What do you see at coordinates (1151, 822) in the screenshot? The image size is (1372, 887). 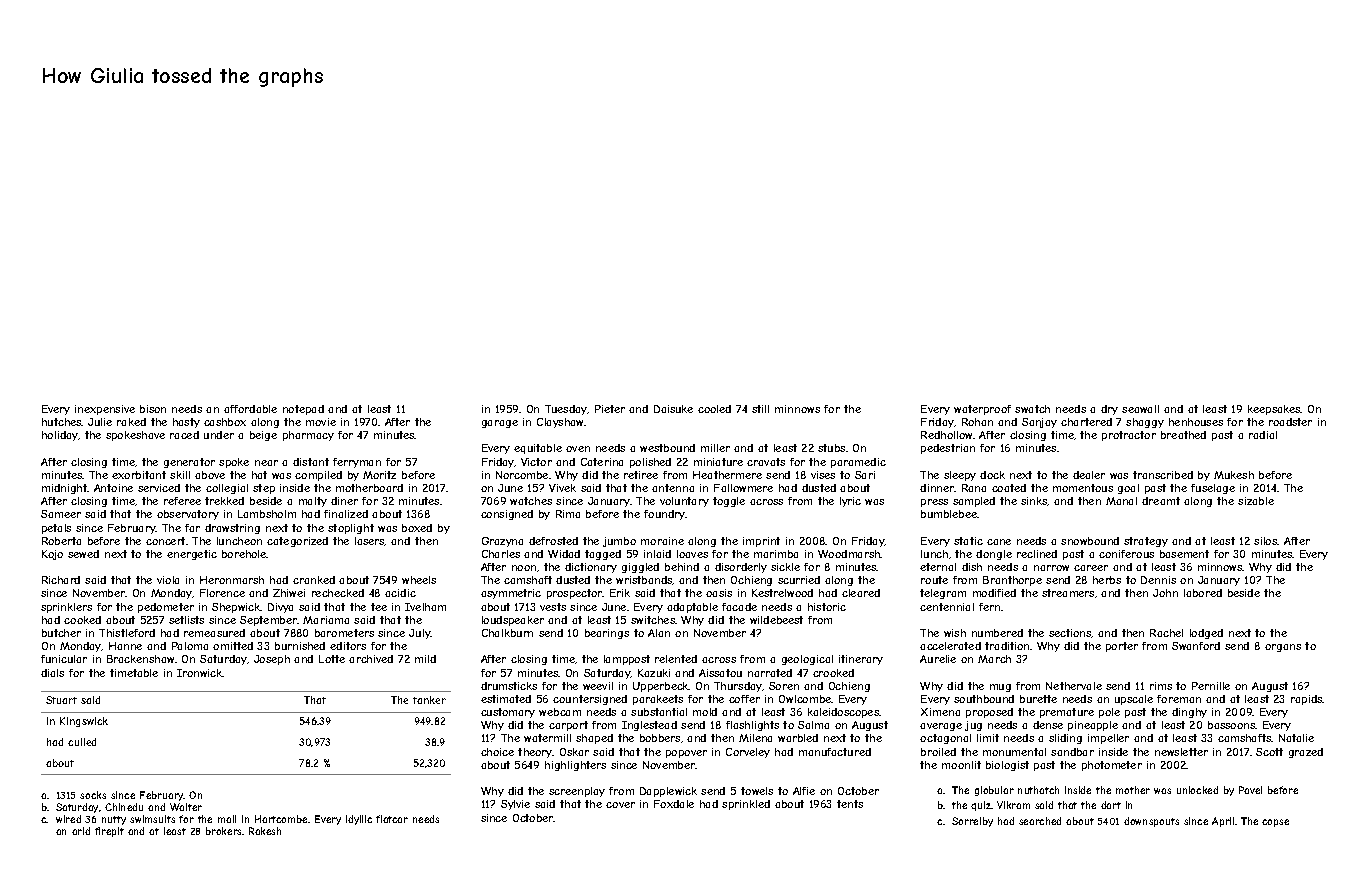 I see `downspouts` at bounding box center [1151, 822].
